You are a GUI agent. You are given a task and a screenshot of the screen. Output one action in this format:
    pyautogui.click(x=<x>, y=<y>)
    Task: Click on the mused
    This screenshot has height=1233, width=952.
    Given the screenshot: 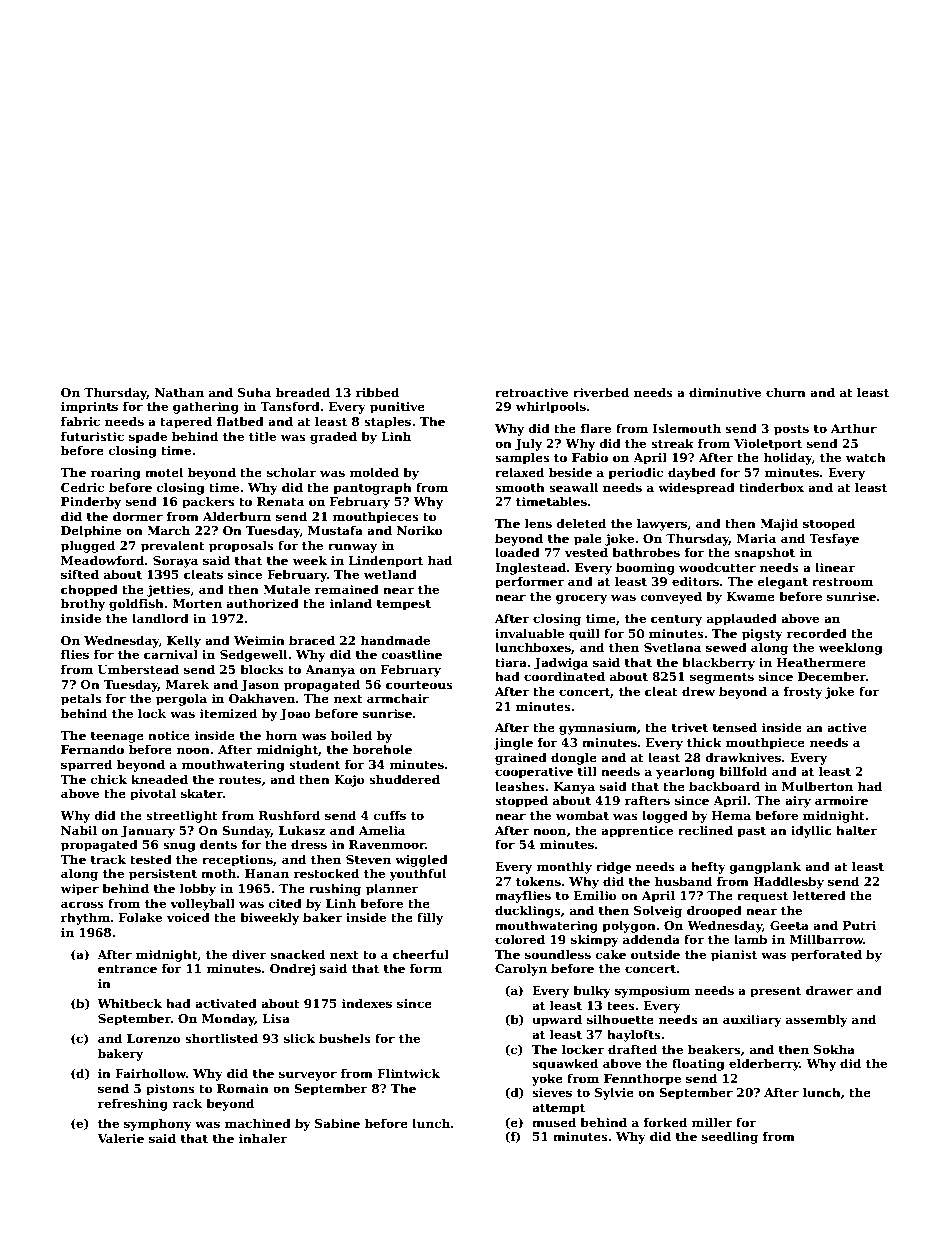 What is the action you would take?
    pyautogui.click(x=554, y=1122)
